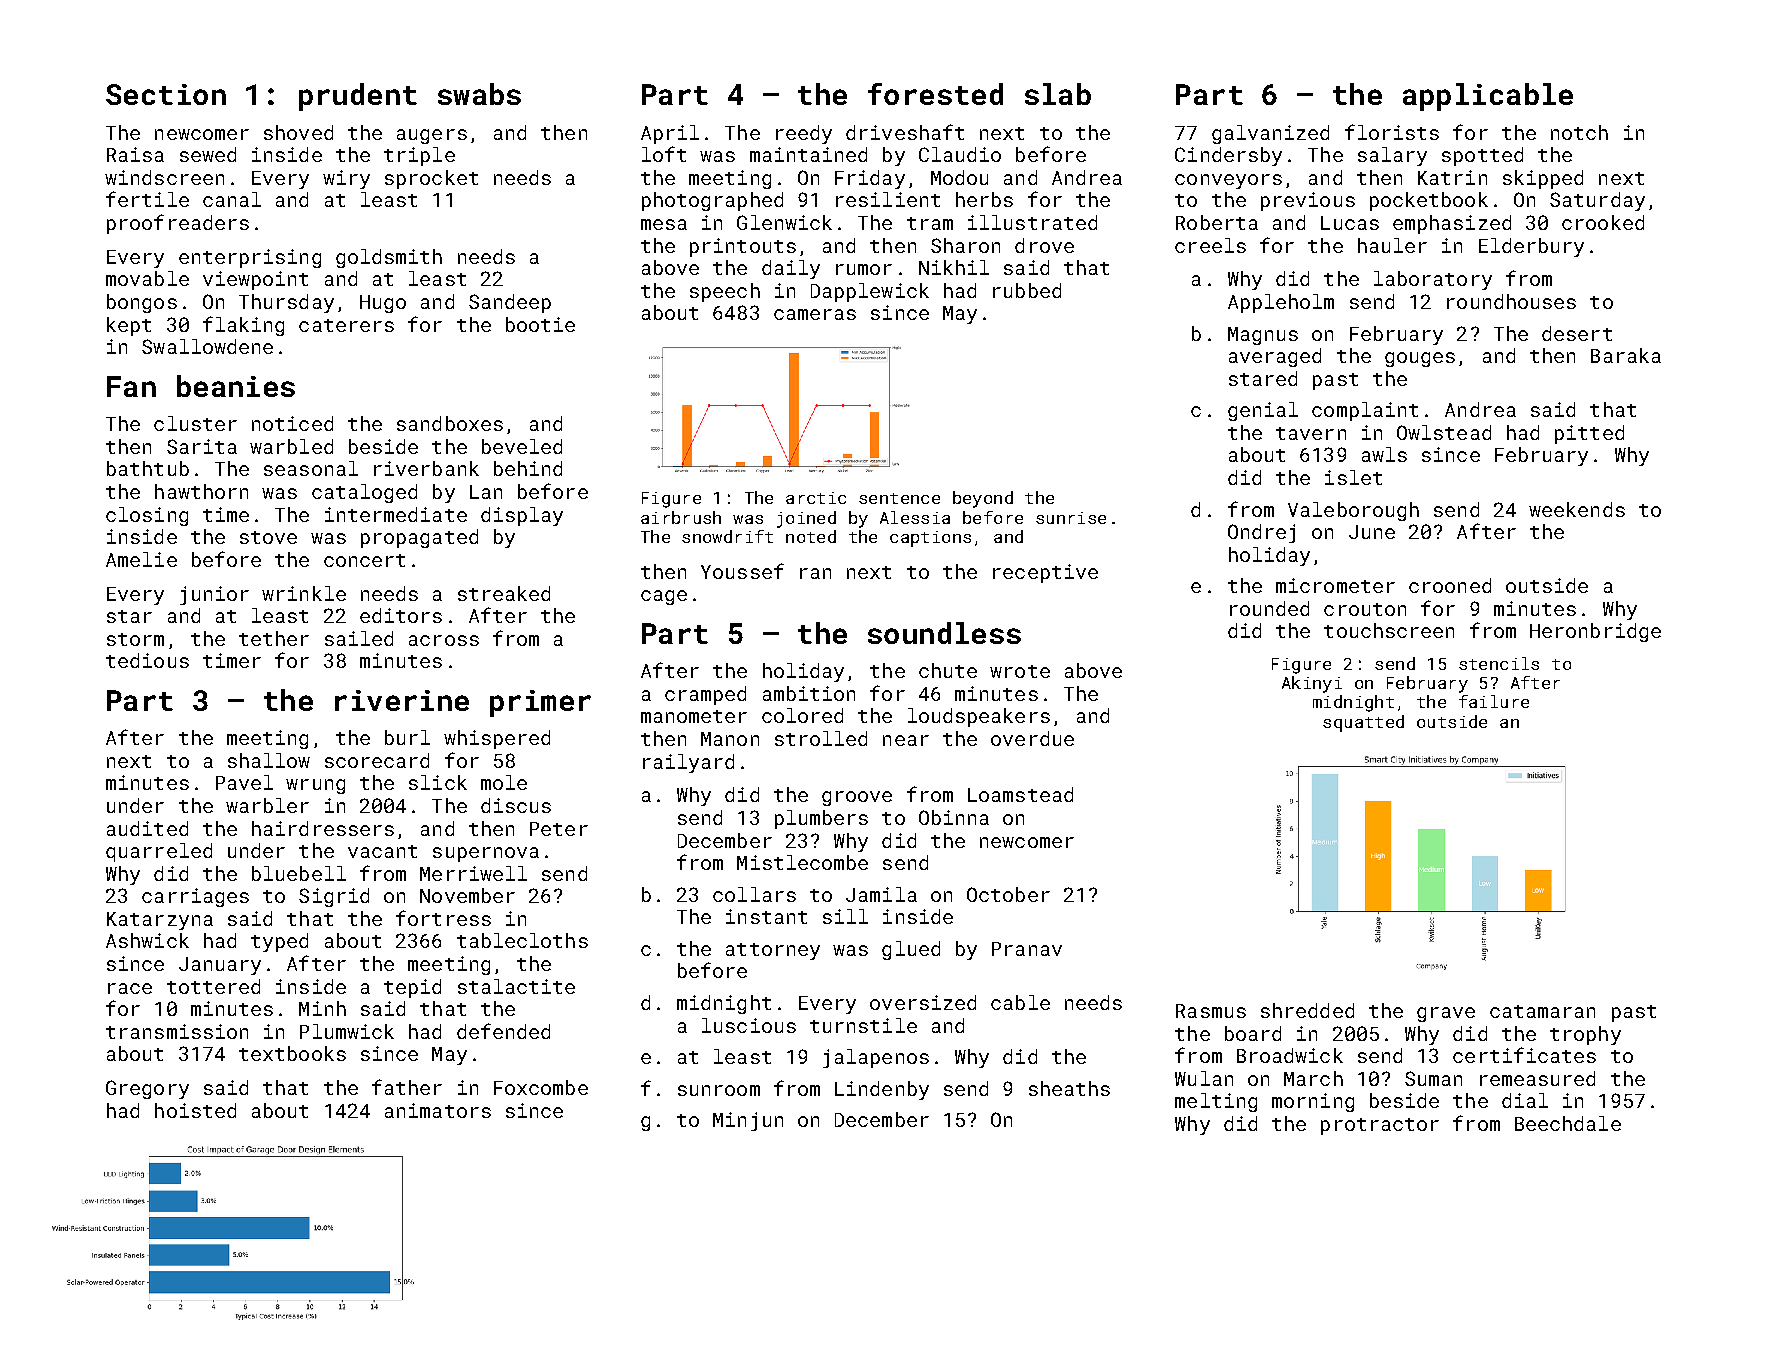  I want to click on forested, so click(935, 94).
